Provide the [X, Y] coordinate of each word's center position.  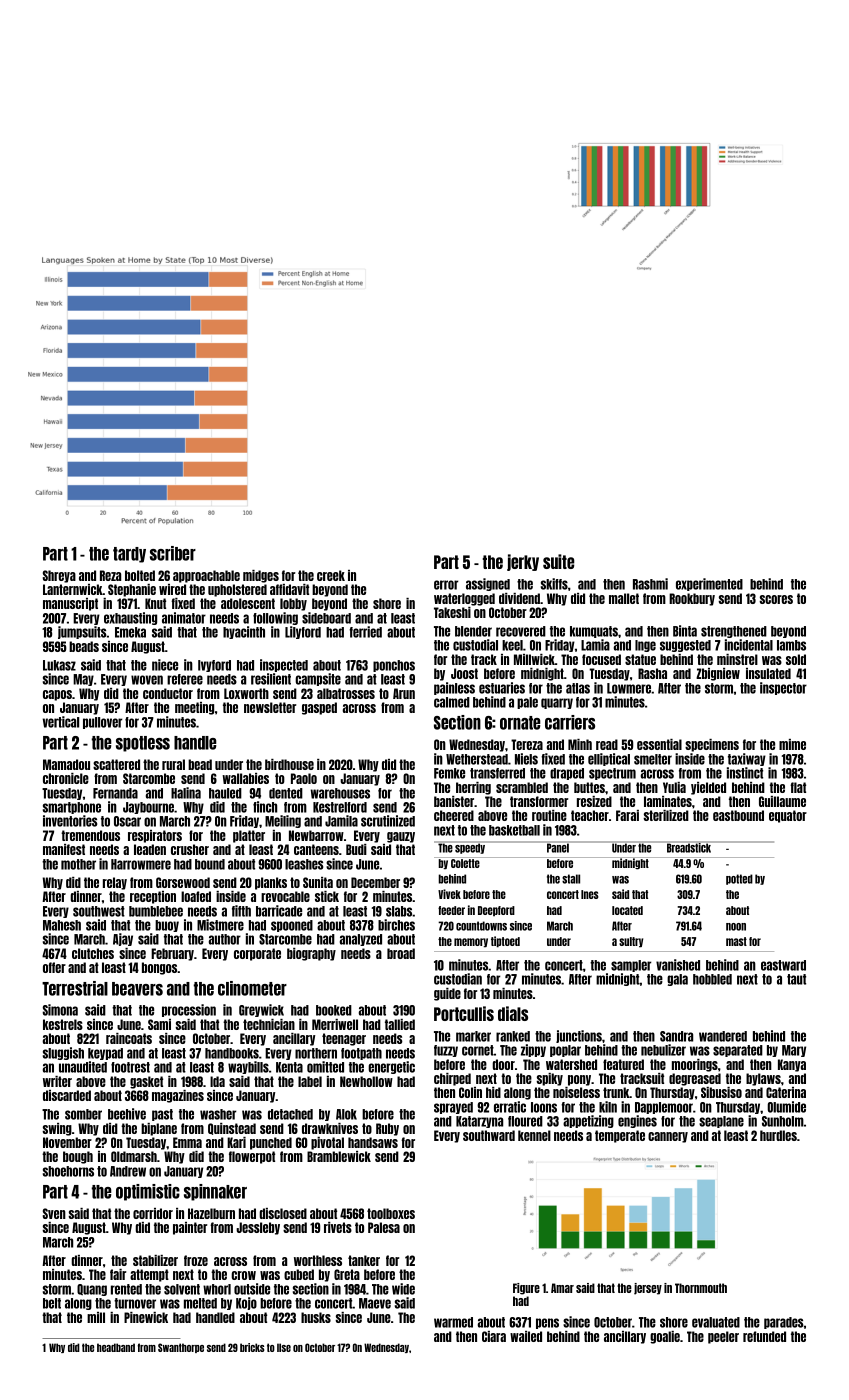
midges [261, 576]
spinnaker [215, 1192]
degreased [695, 1079]
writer [57, 1081]
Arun [404, 693]
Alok [346, 1114]
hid [493, 1092]
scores [776, 599]
